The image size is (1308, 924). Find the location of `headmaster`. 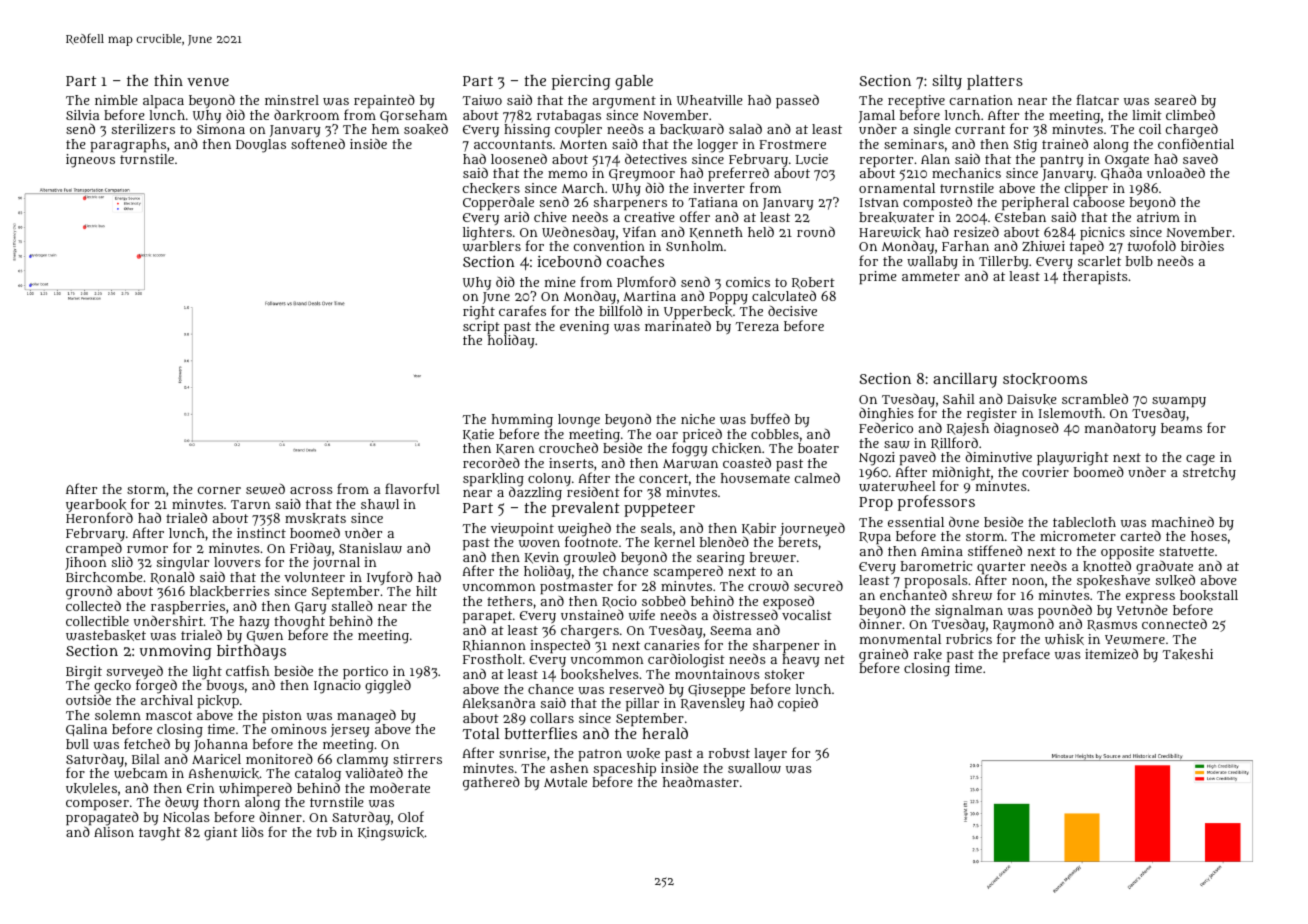

headmaster is located at coordinates (701, 781).
